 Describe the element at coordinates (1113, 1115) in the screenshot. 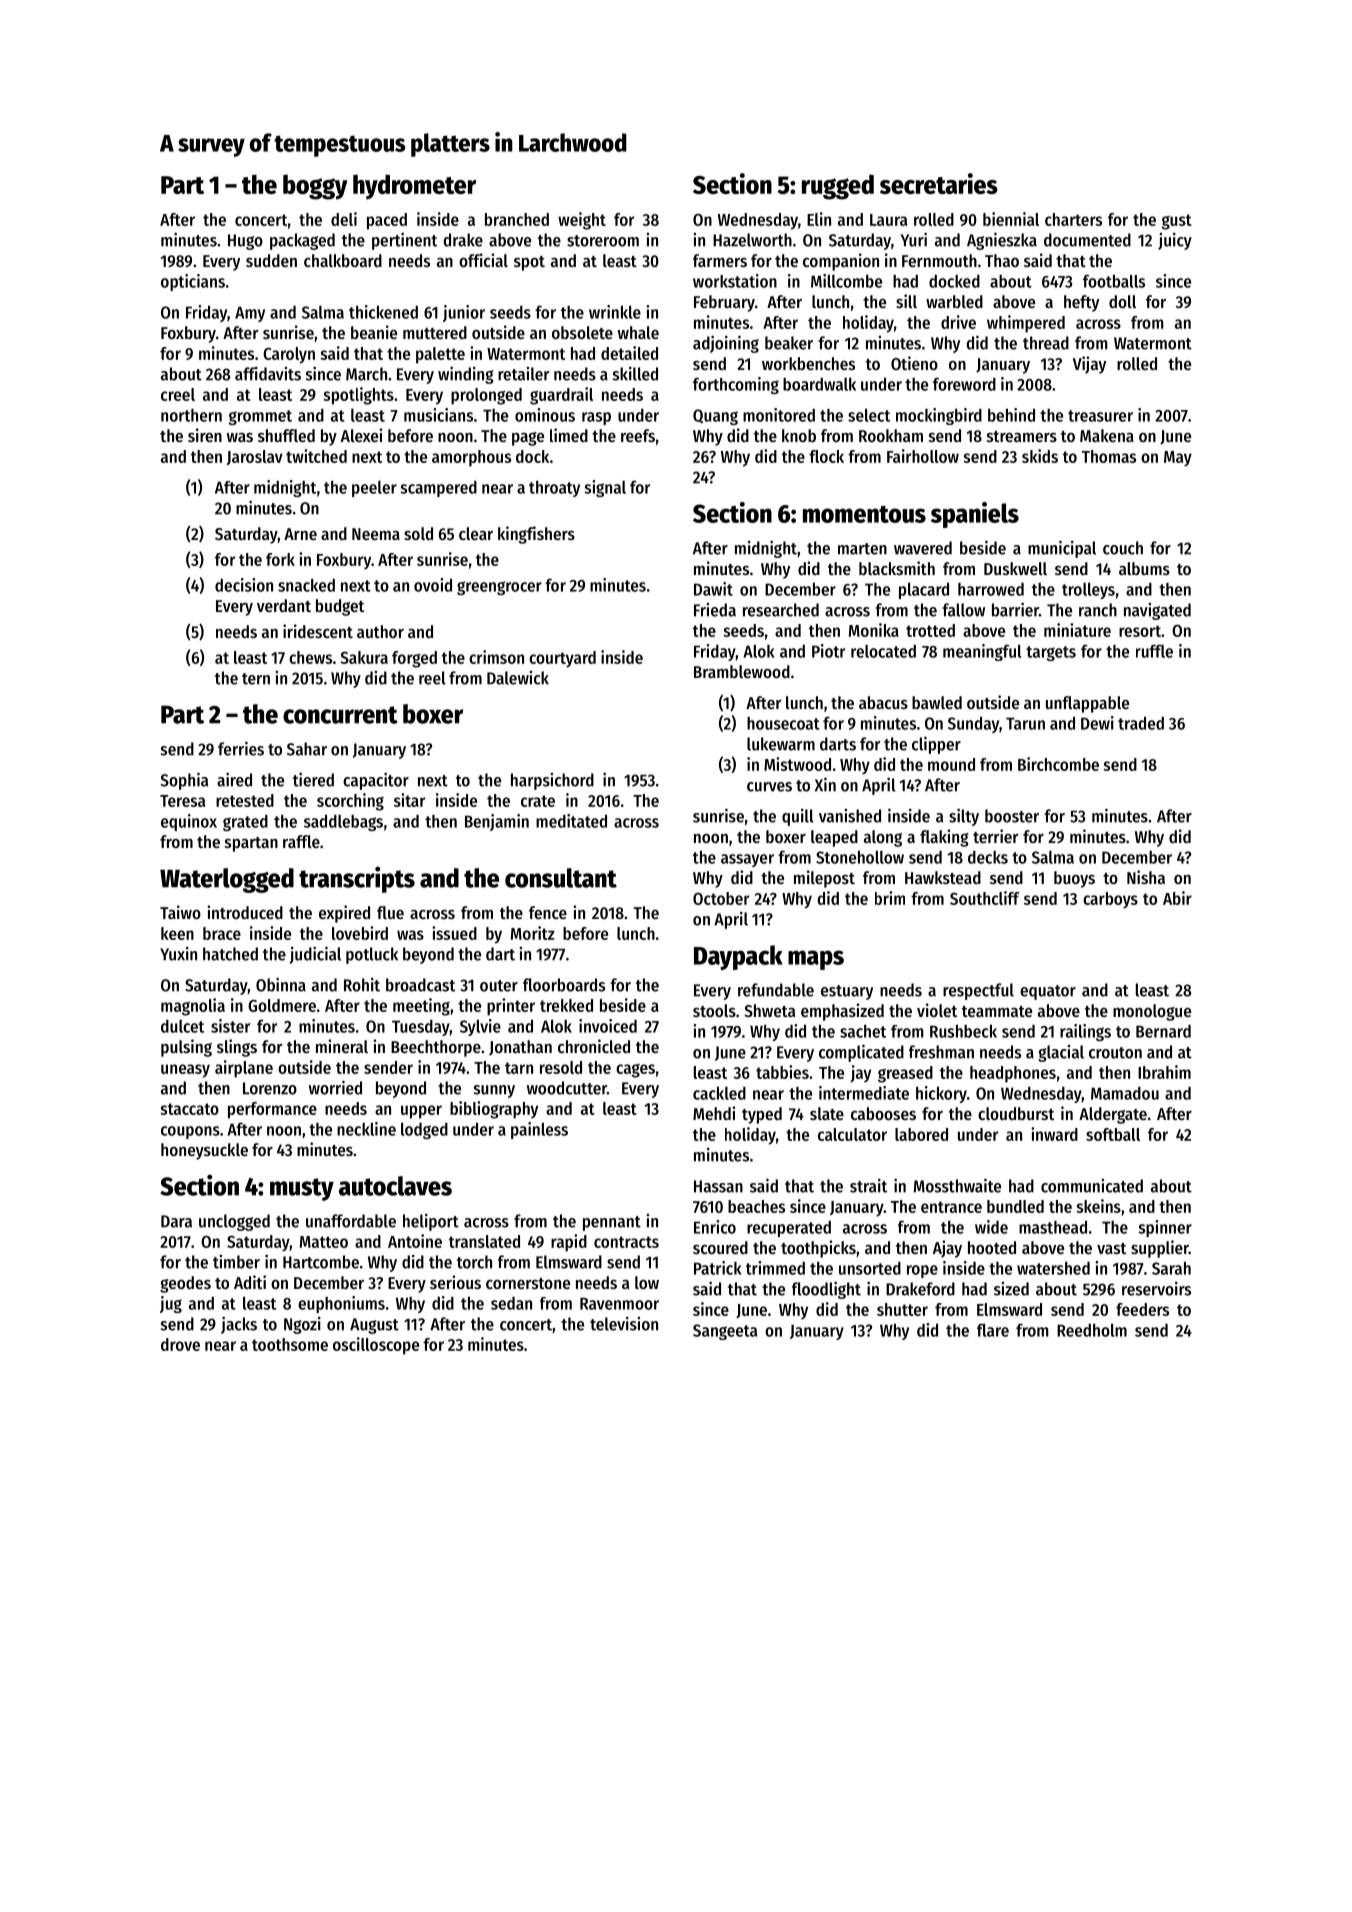

I see `Aldergate` at that location.
